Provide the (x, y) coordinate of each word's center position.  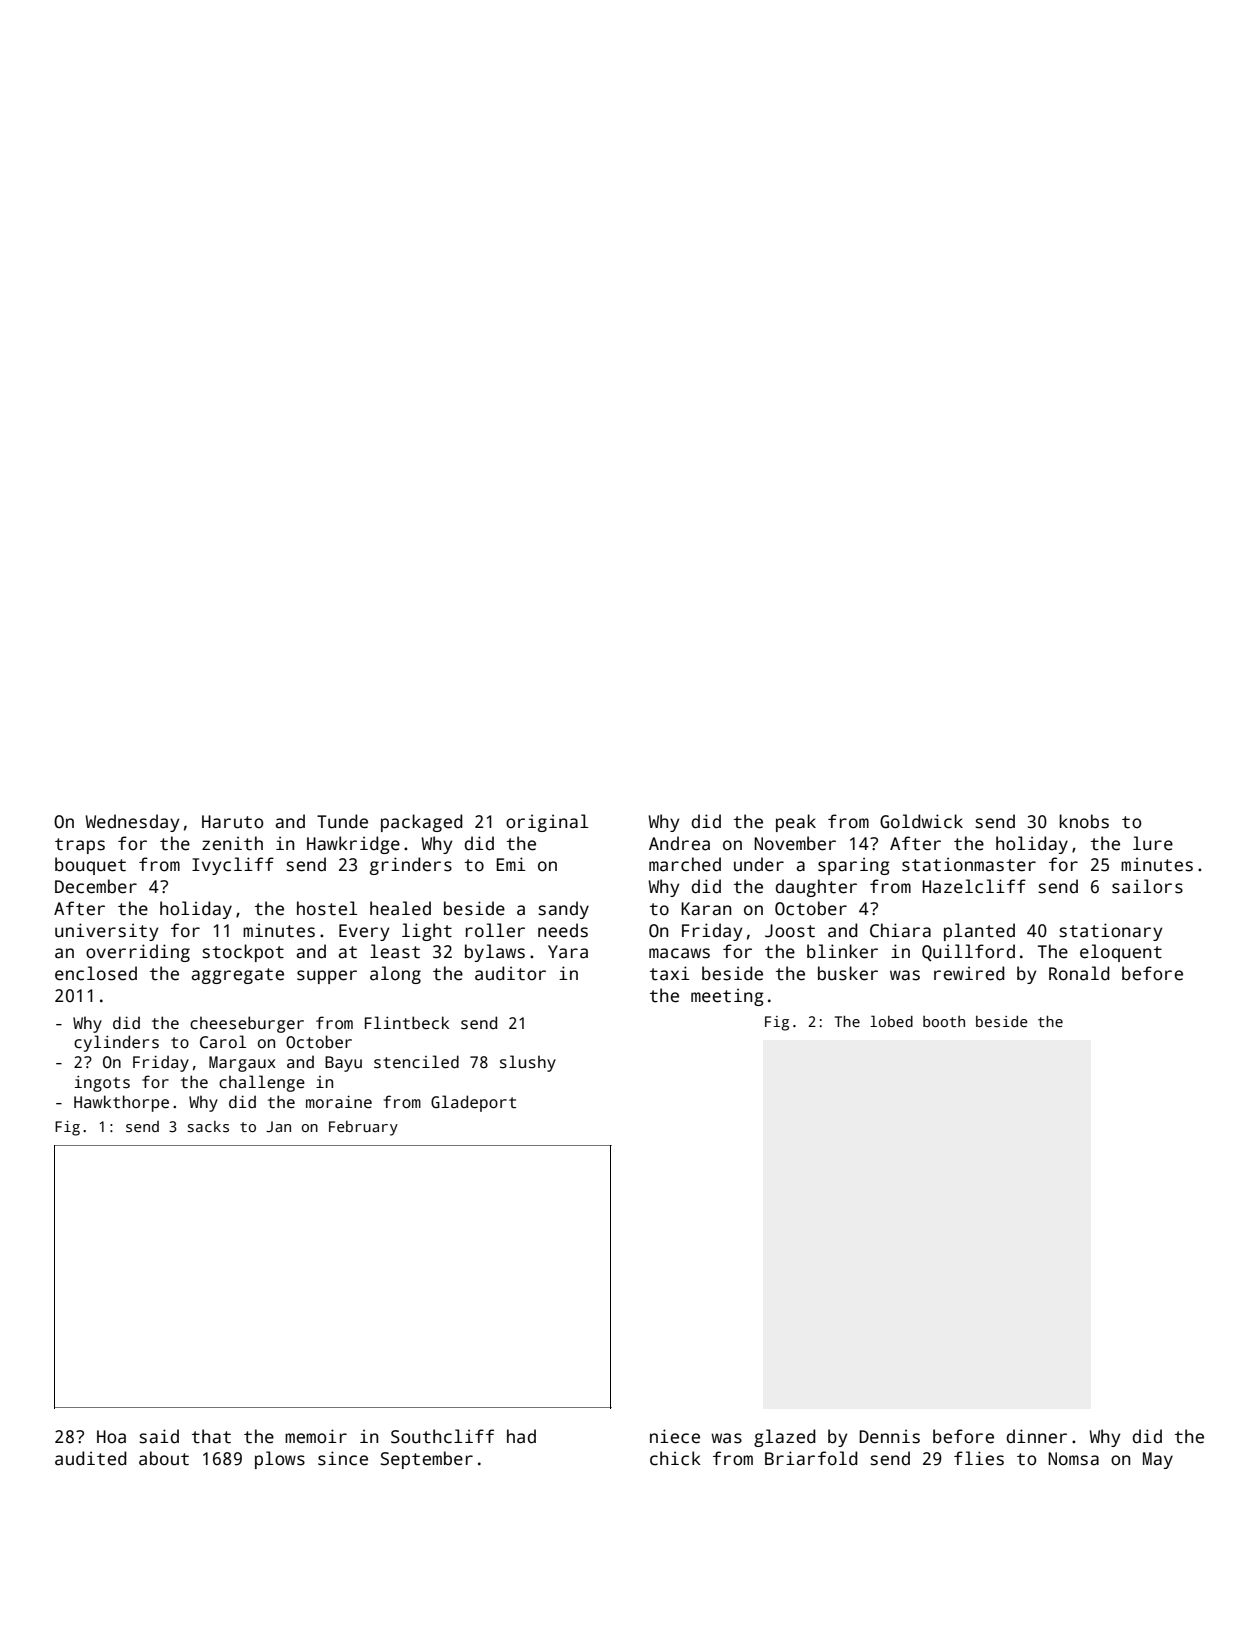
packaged (422, 823)
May (1158, 1460)
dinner (1037, 1436)
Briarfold (811, 1458)
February (363, 1128)
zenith (232, 843)
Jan (278, 1126)
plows (280, 1460)
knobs (1084, 821)
